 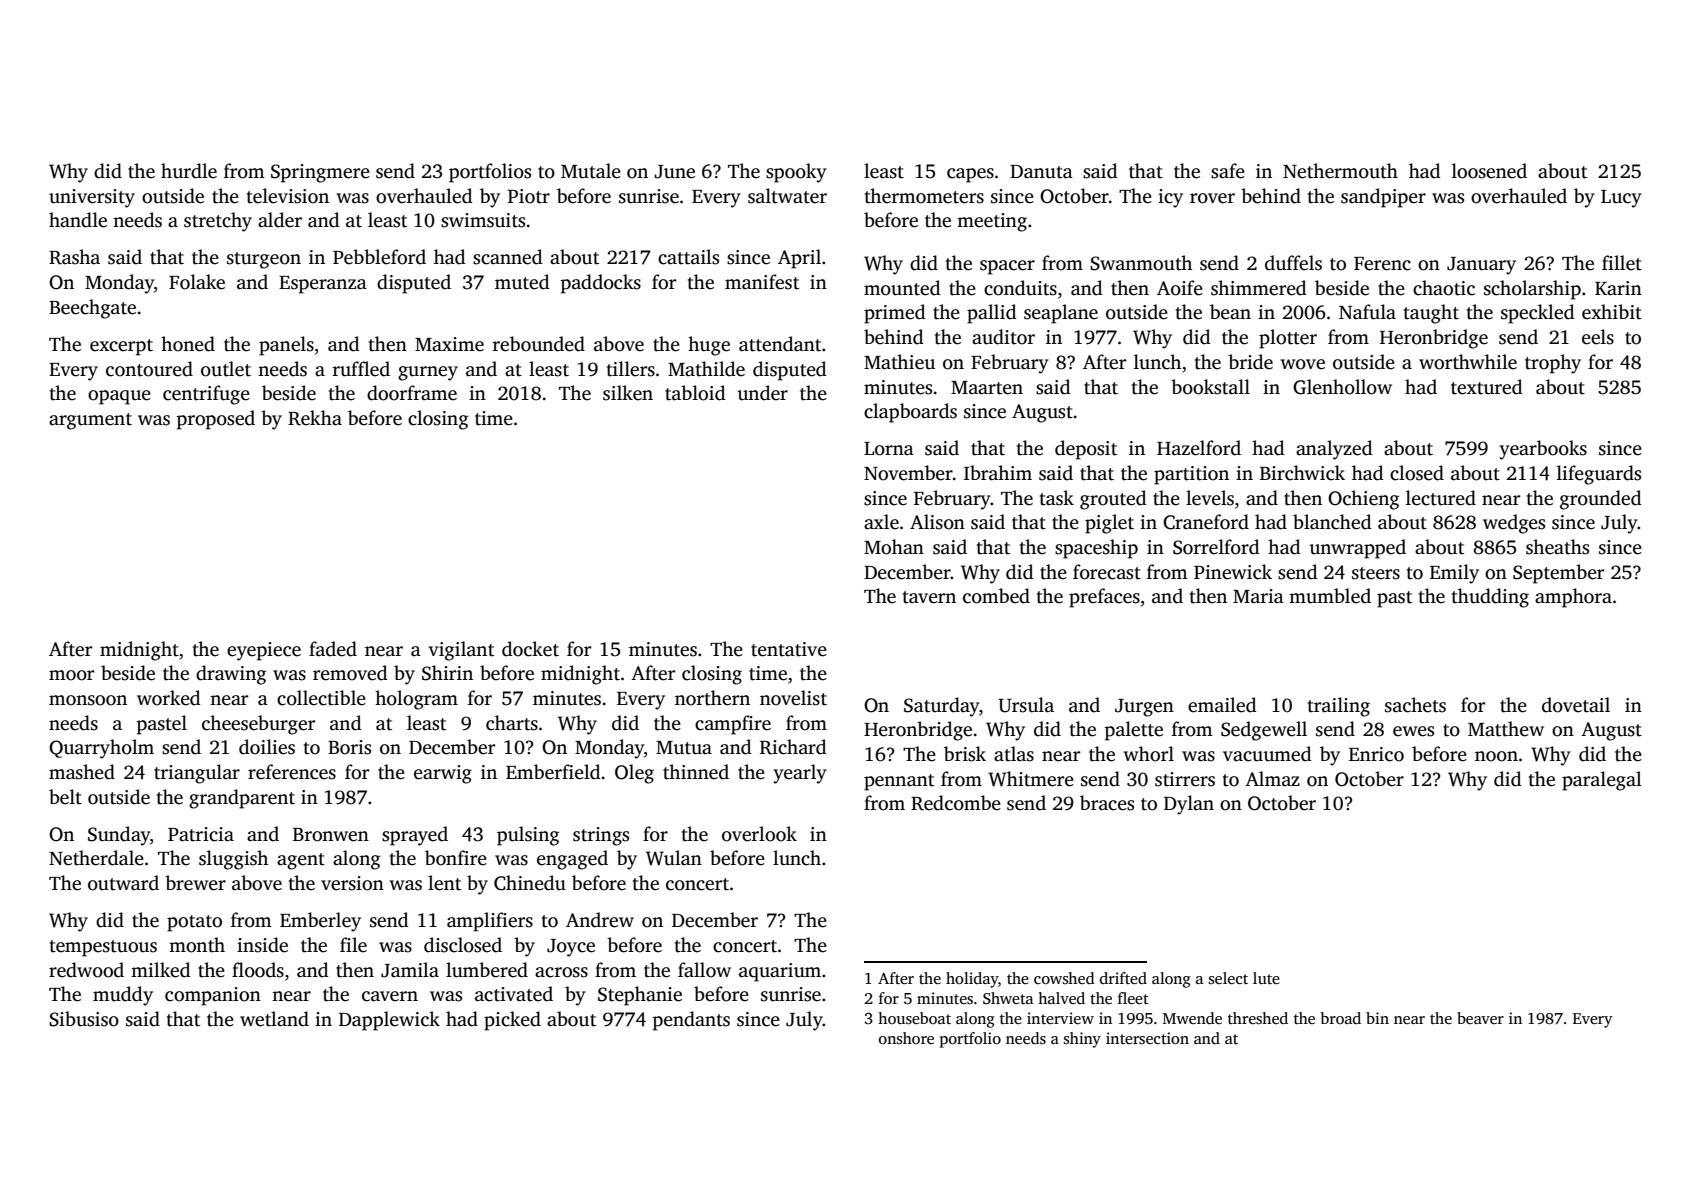 What do you see at coordinates (1602, 781) in the document?
I see `paralegal` at bounding box center [1602, 781].
